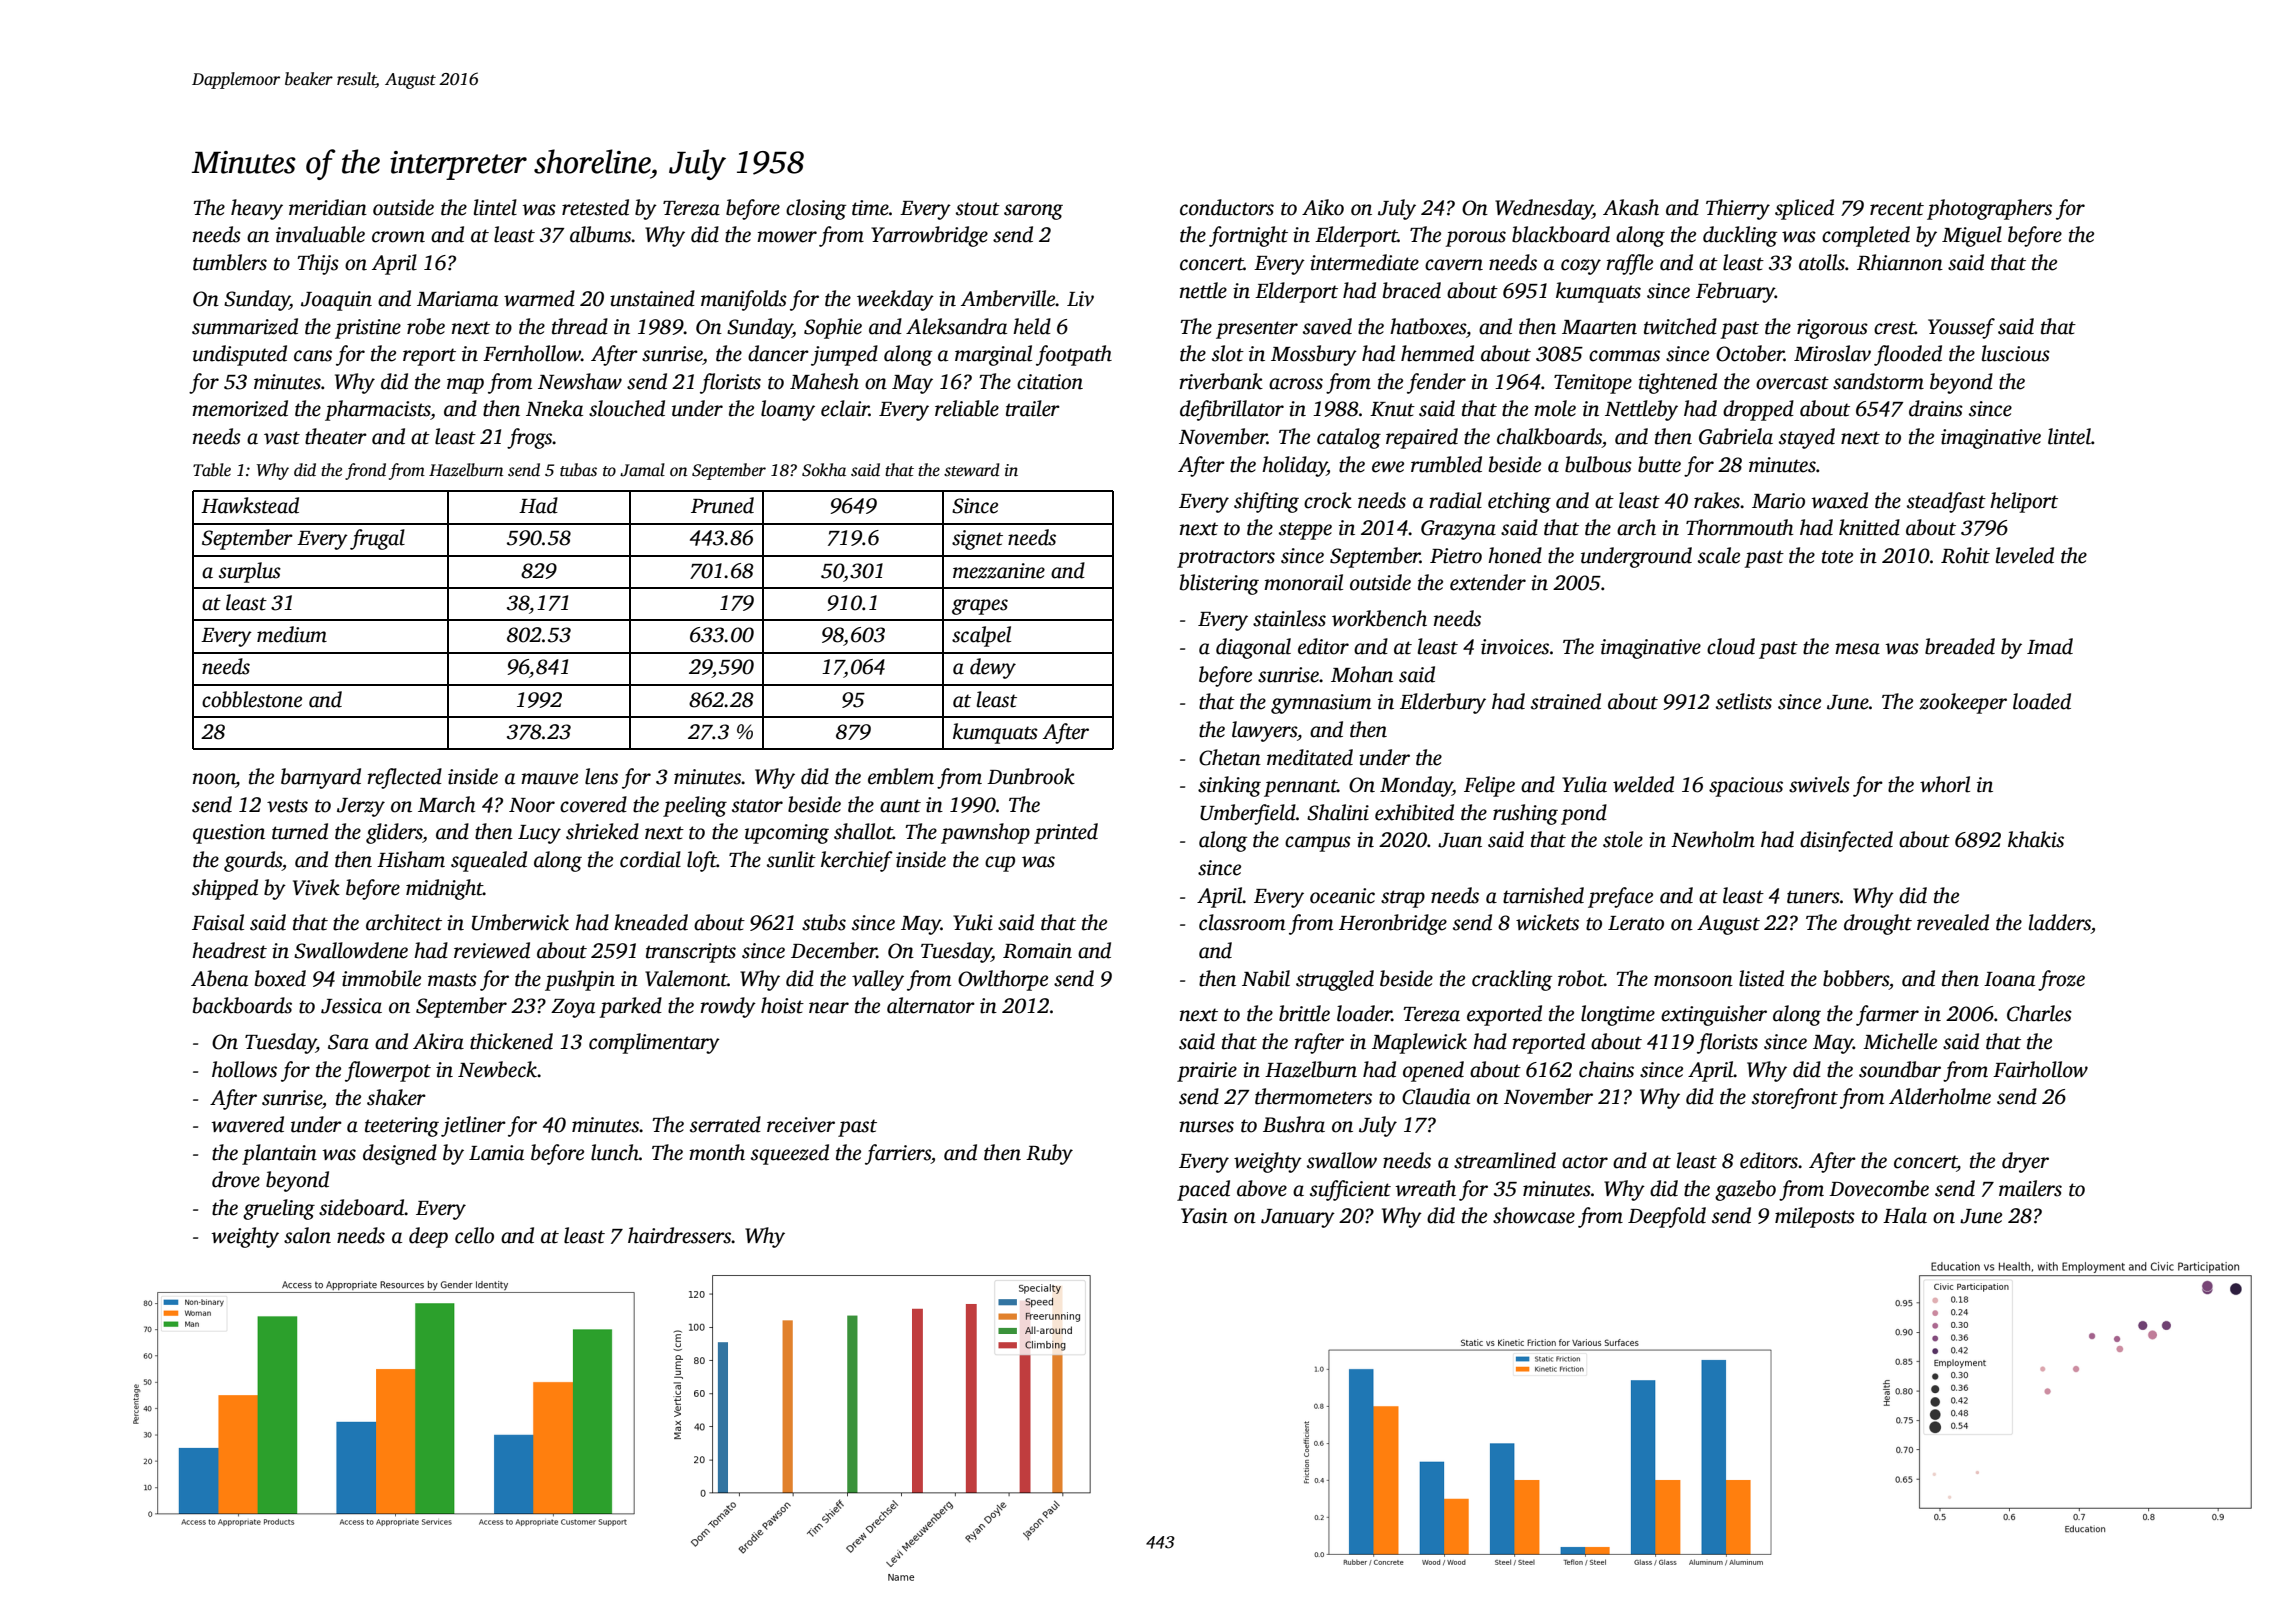 The height and width of the screenshot is (1620, 2292). What do you see at coordinates (1989, 209) in the screenshot?
I see `photographers` at bounding box center [1989, 209].
